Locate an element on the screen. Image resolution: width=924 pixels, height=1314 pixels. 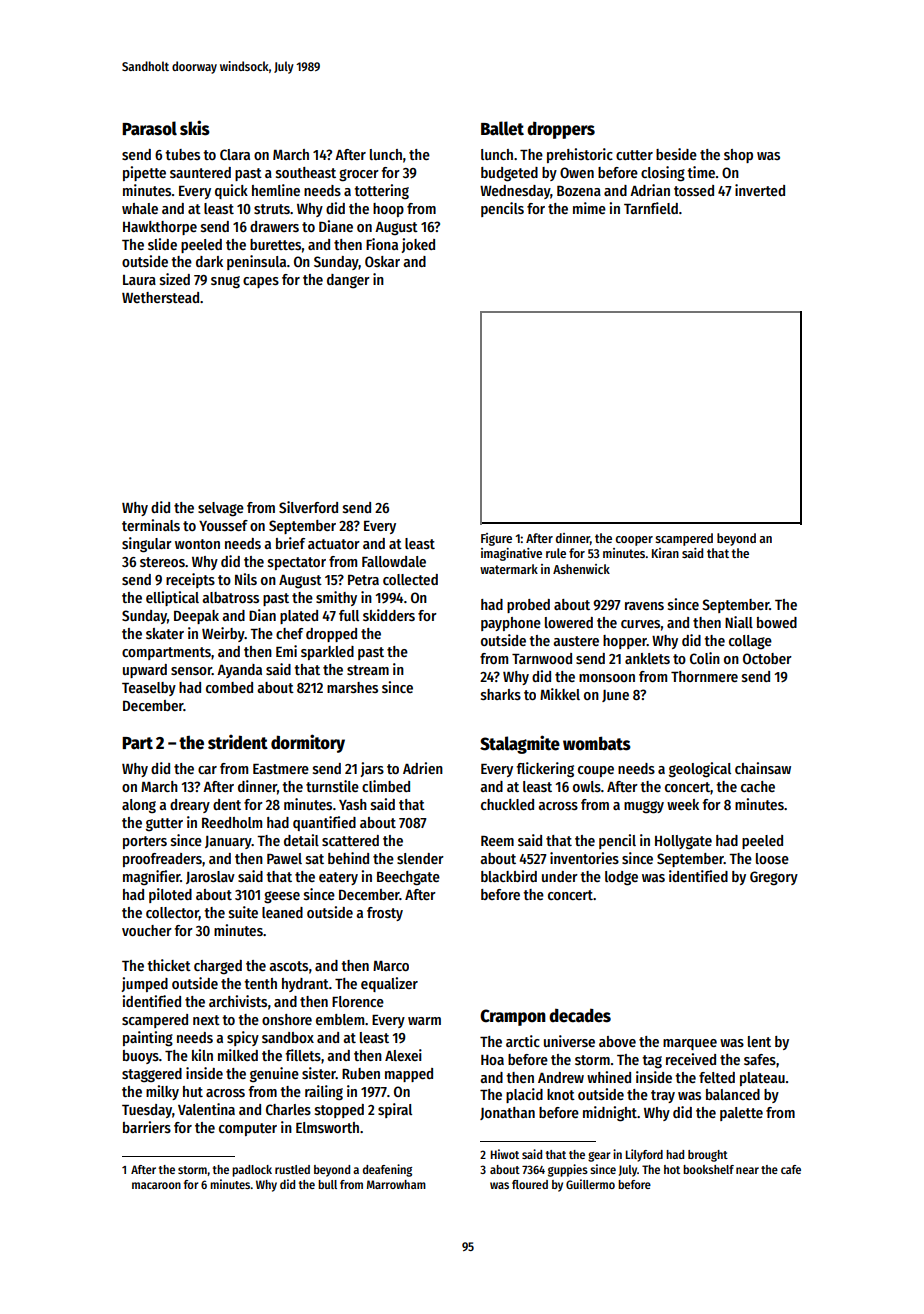
along is located at coordinates (139, 806).
